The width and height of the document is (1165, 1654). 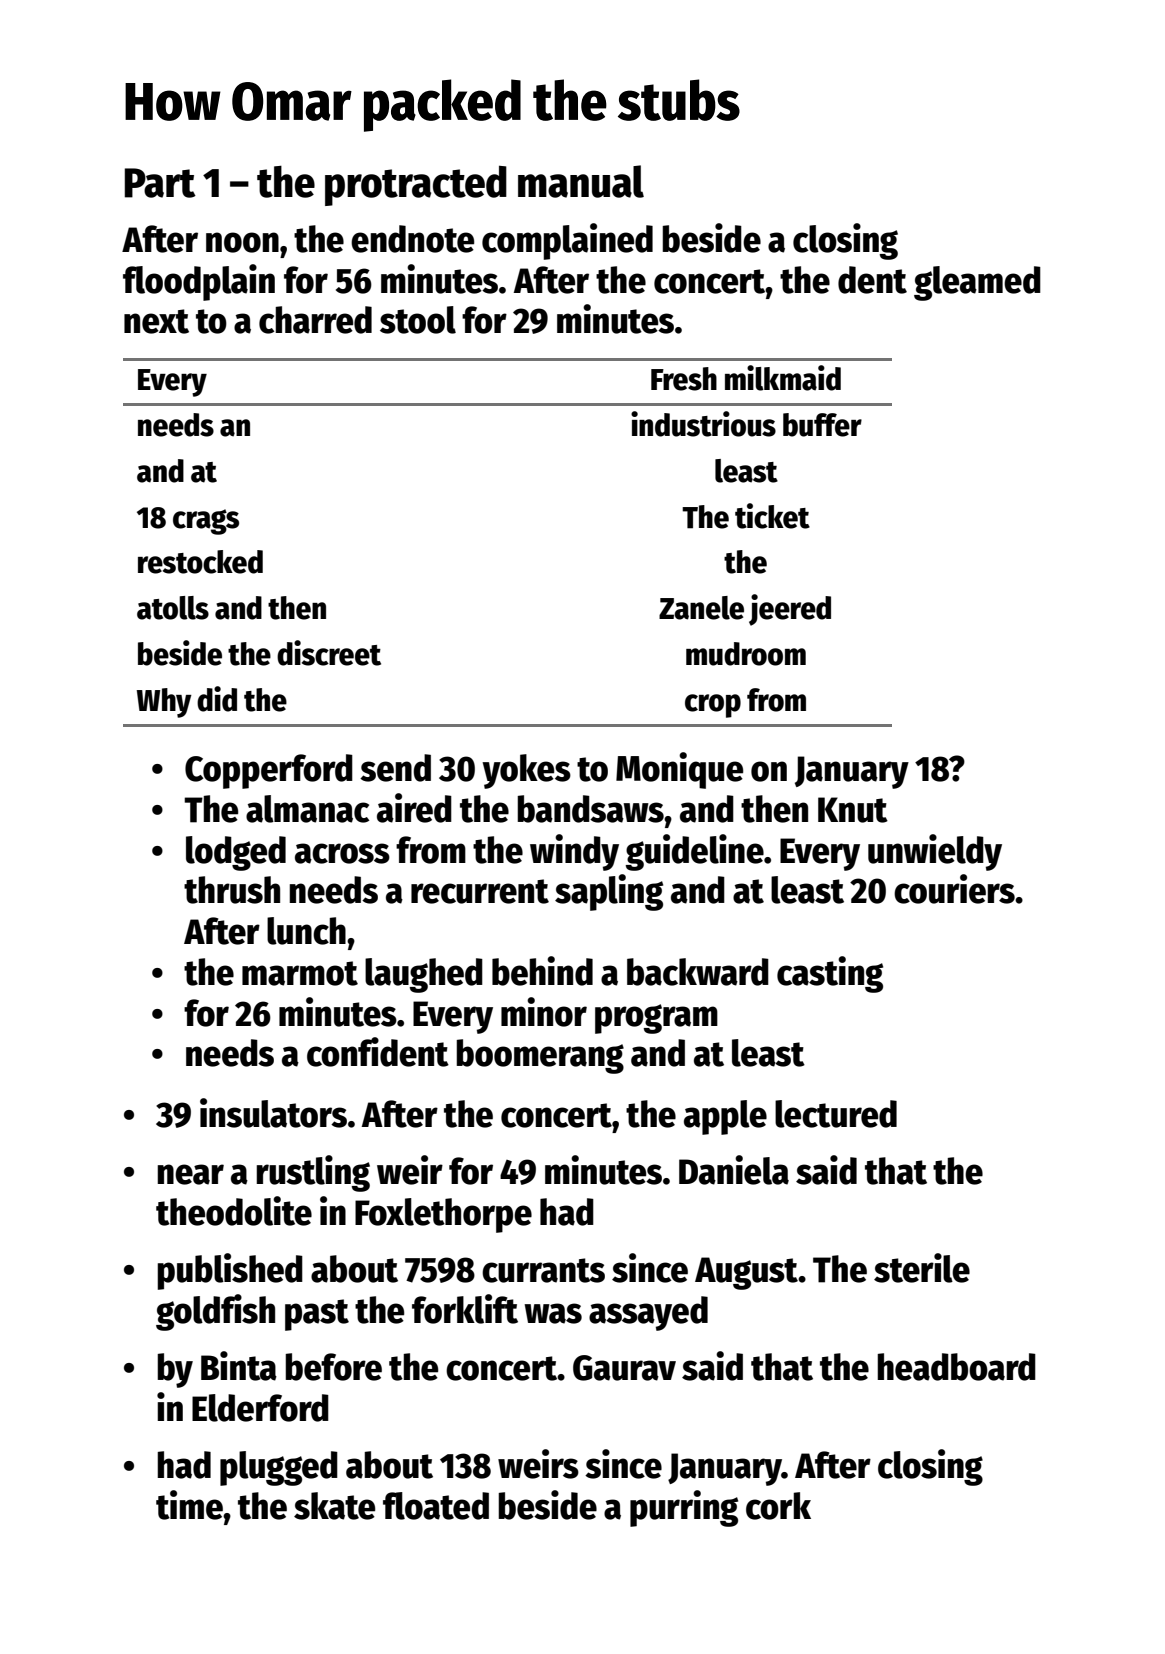 I want to click on Part, so click(x=160, y=183).
